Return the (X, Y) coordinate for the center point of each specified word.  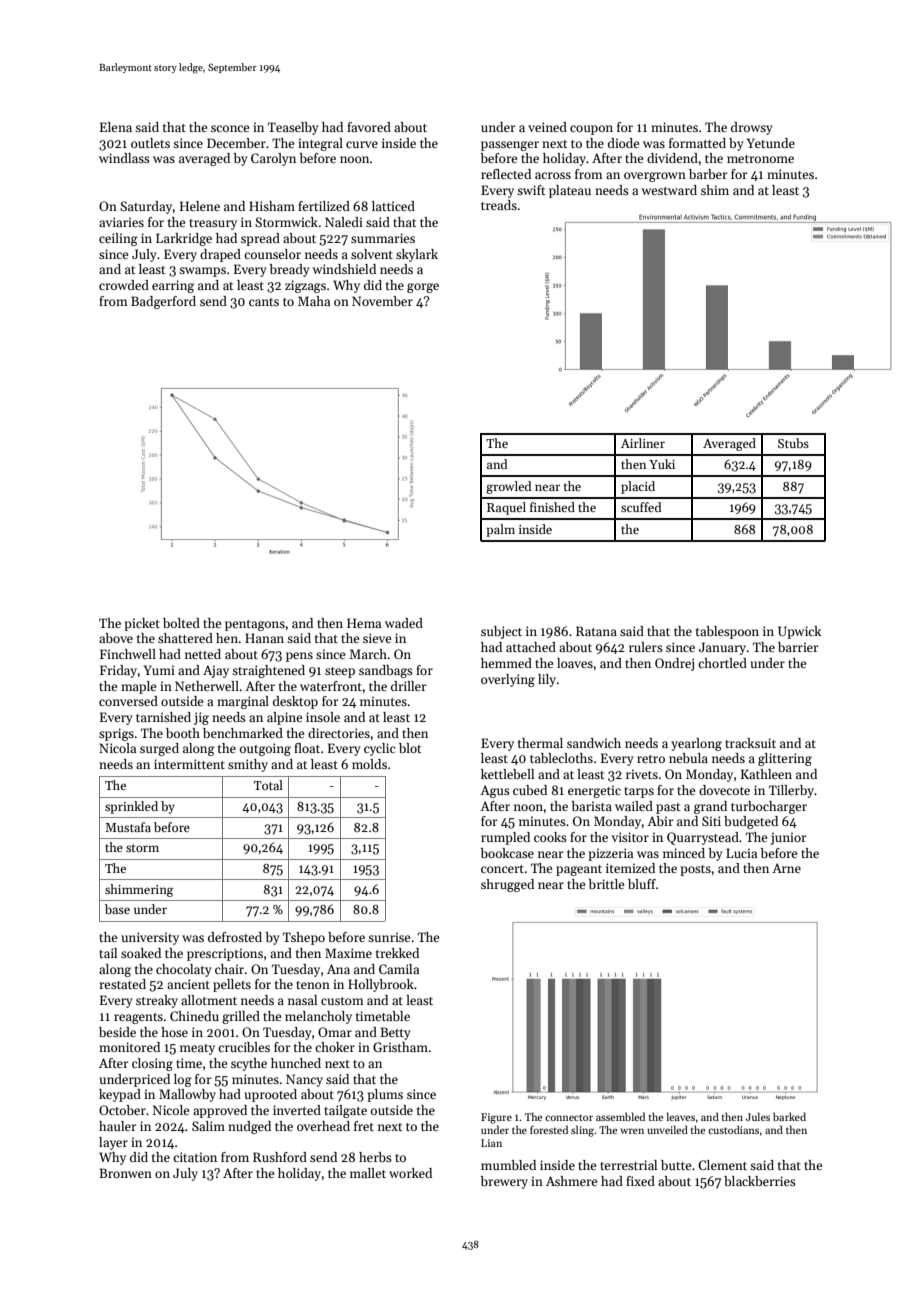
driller (409, 686)
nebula (688, 758)
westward (669, 190)
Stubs (793, 443)
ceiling (118, 239)
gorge (423, 288)
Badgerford (163, 302)
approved (220, 1111)
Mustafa (128, 827)
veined (547, 127)
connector (569, 1117)
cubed (530, 790)
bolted (181, 623)
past (668, 808)
